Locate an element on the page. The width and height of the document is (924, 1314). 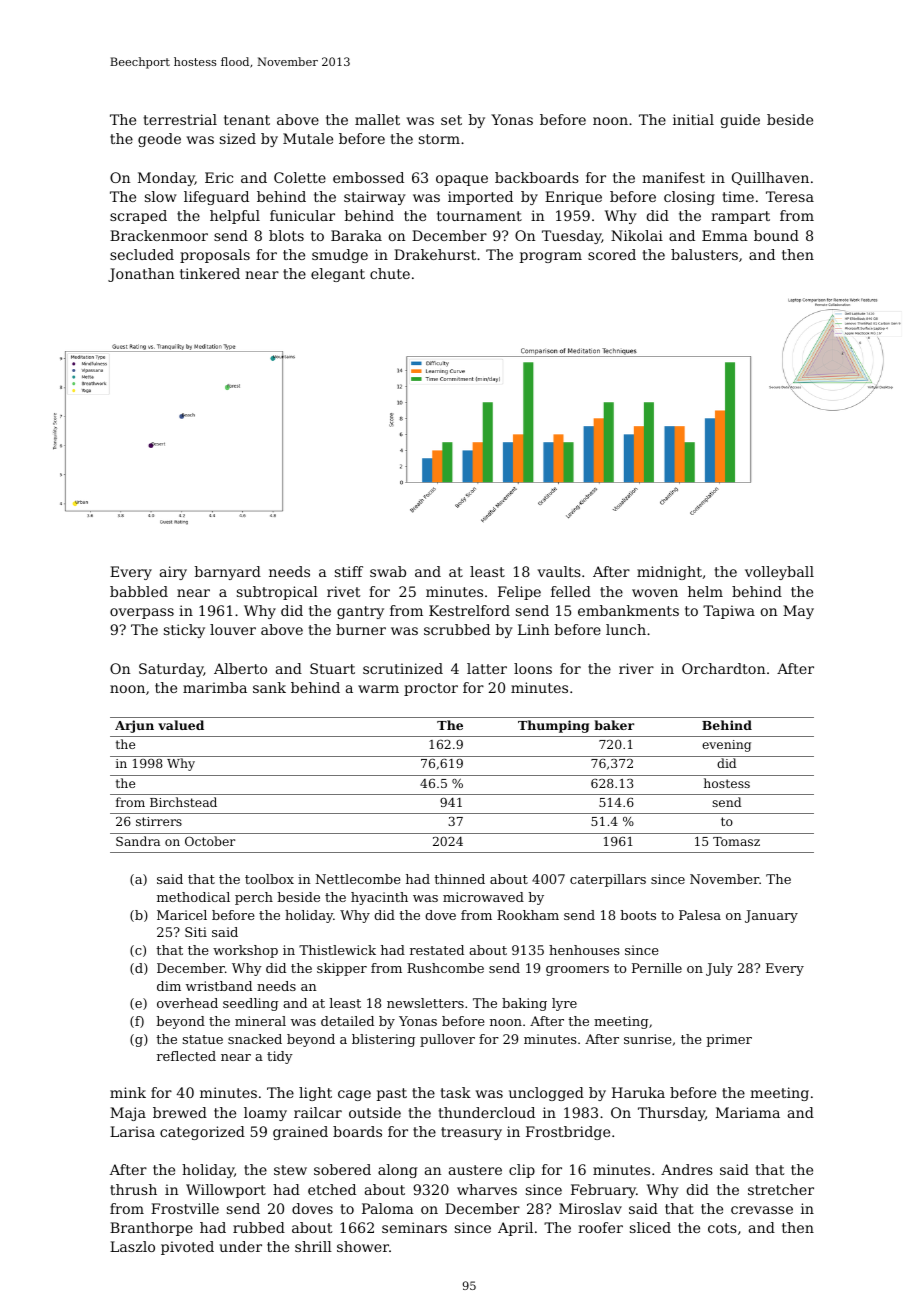
tenant is located at coordinates (247, 120).
